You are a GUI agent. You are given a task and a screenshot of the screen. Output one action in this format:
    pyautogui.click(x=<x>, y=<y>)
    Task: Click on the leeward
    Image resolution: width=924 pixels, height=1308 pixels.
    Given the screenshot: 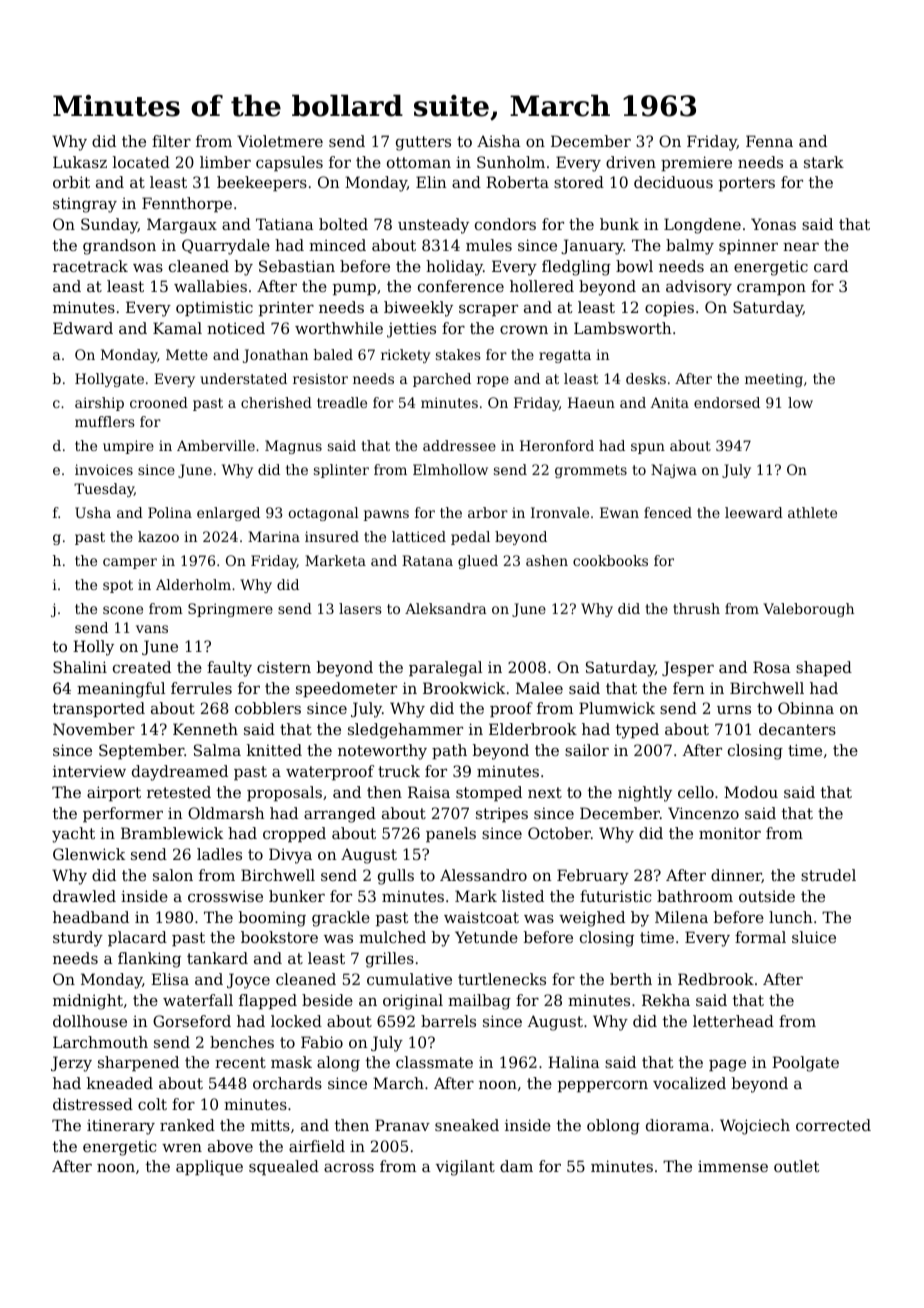 What is the action you would take?
    pyautogui.click(x=754, y=512)
